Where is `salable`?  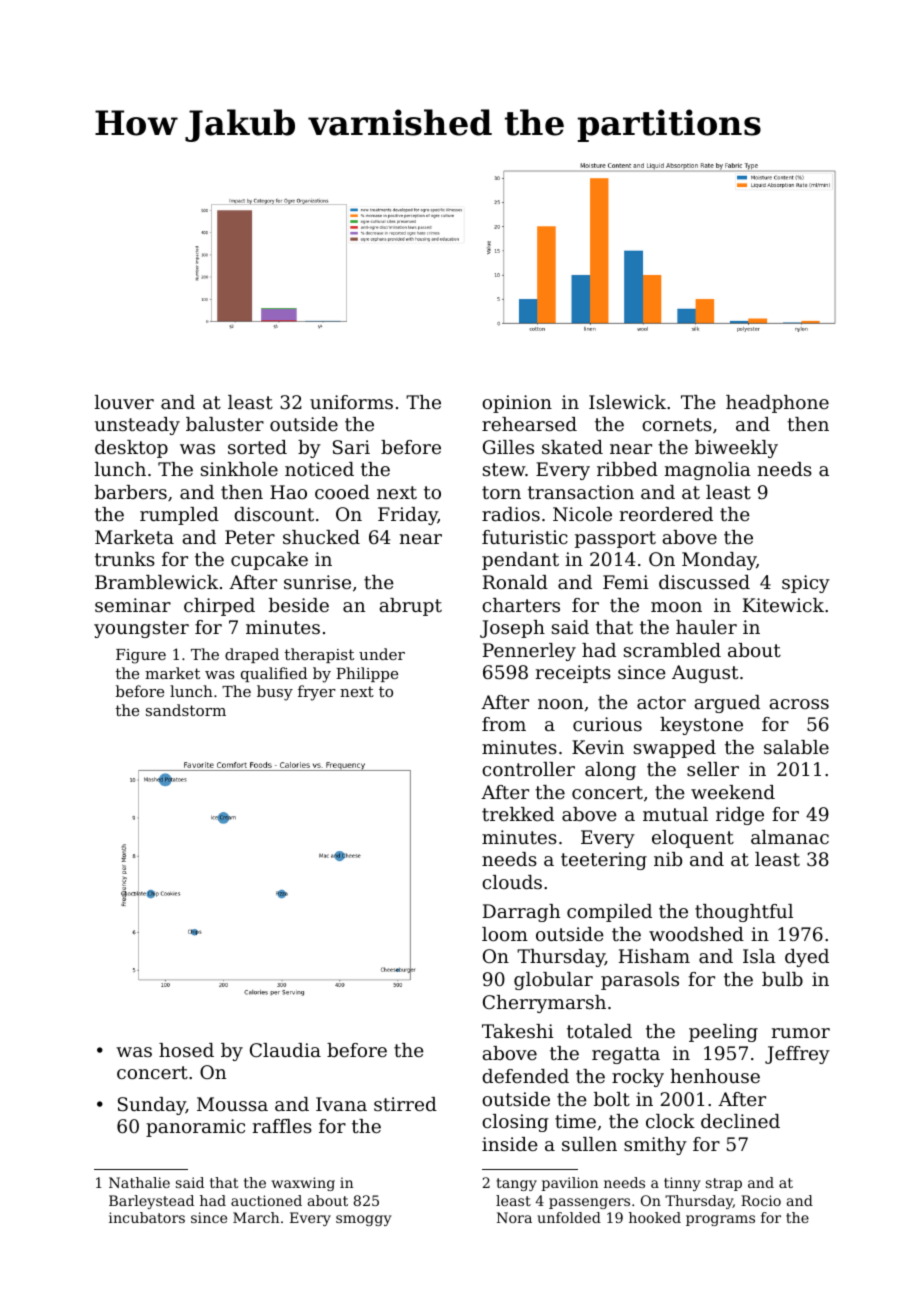
salable is located at coordinates (796, 747).
